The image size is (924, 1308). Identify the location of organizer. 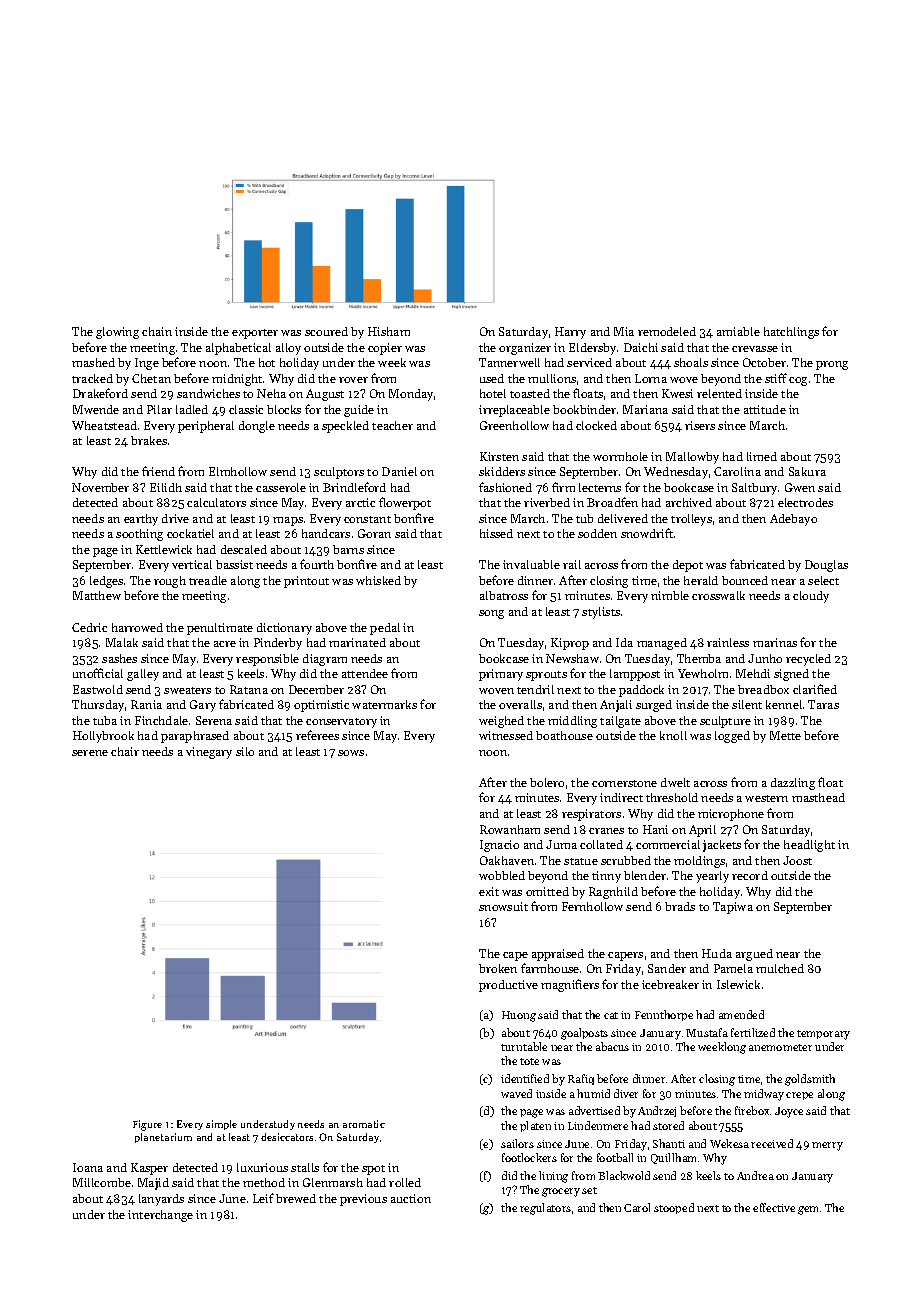
(525, 349).
